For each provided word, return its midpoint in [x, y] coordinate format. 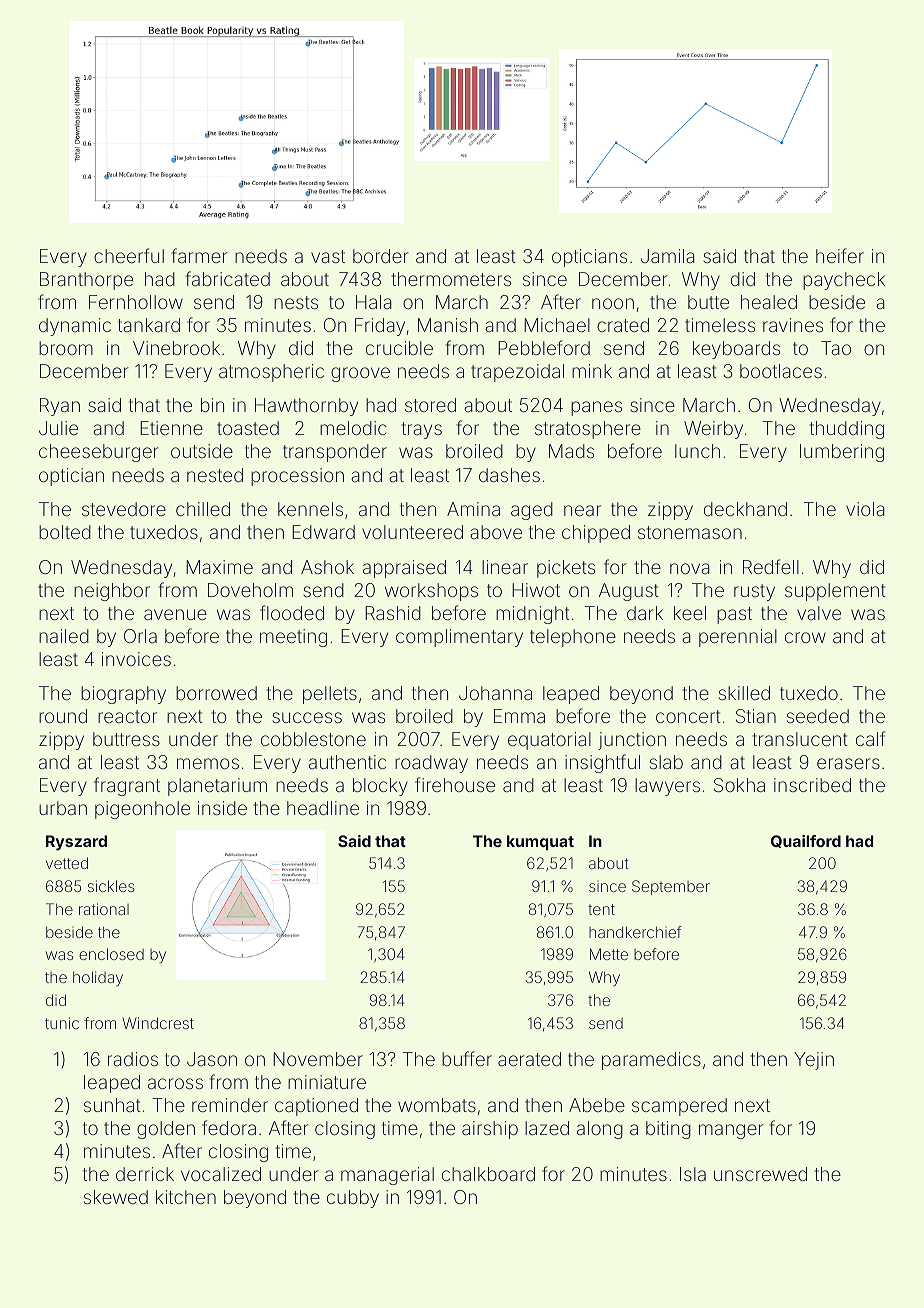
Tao [836, 348]
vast [328, 256]
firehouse [455, 784]
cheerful [129, 255]
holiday [98, 978]
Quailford [806, 841]
